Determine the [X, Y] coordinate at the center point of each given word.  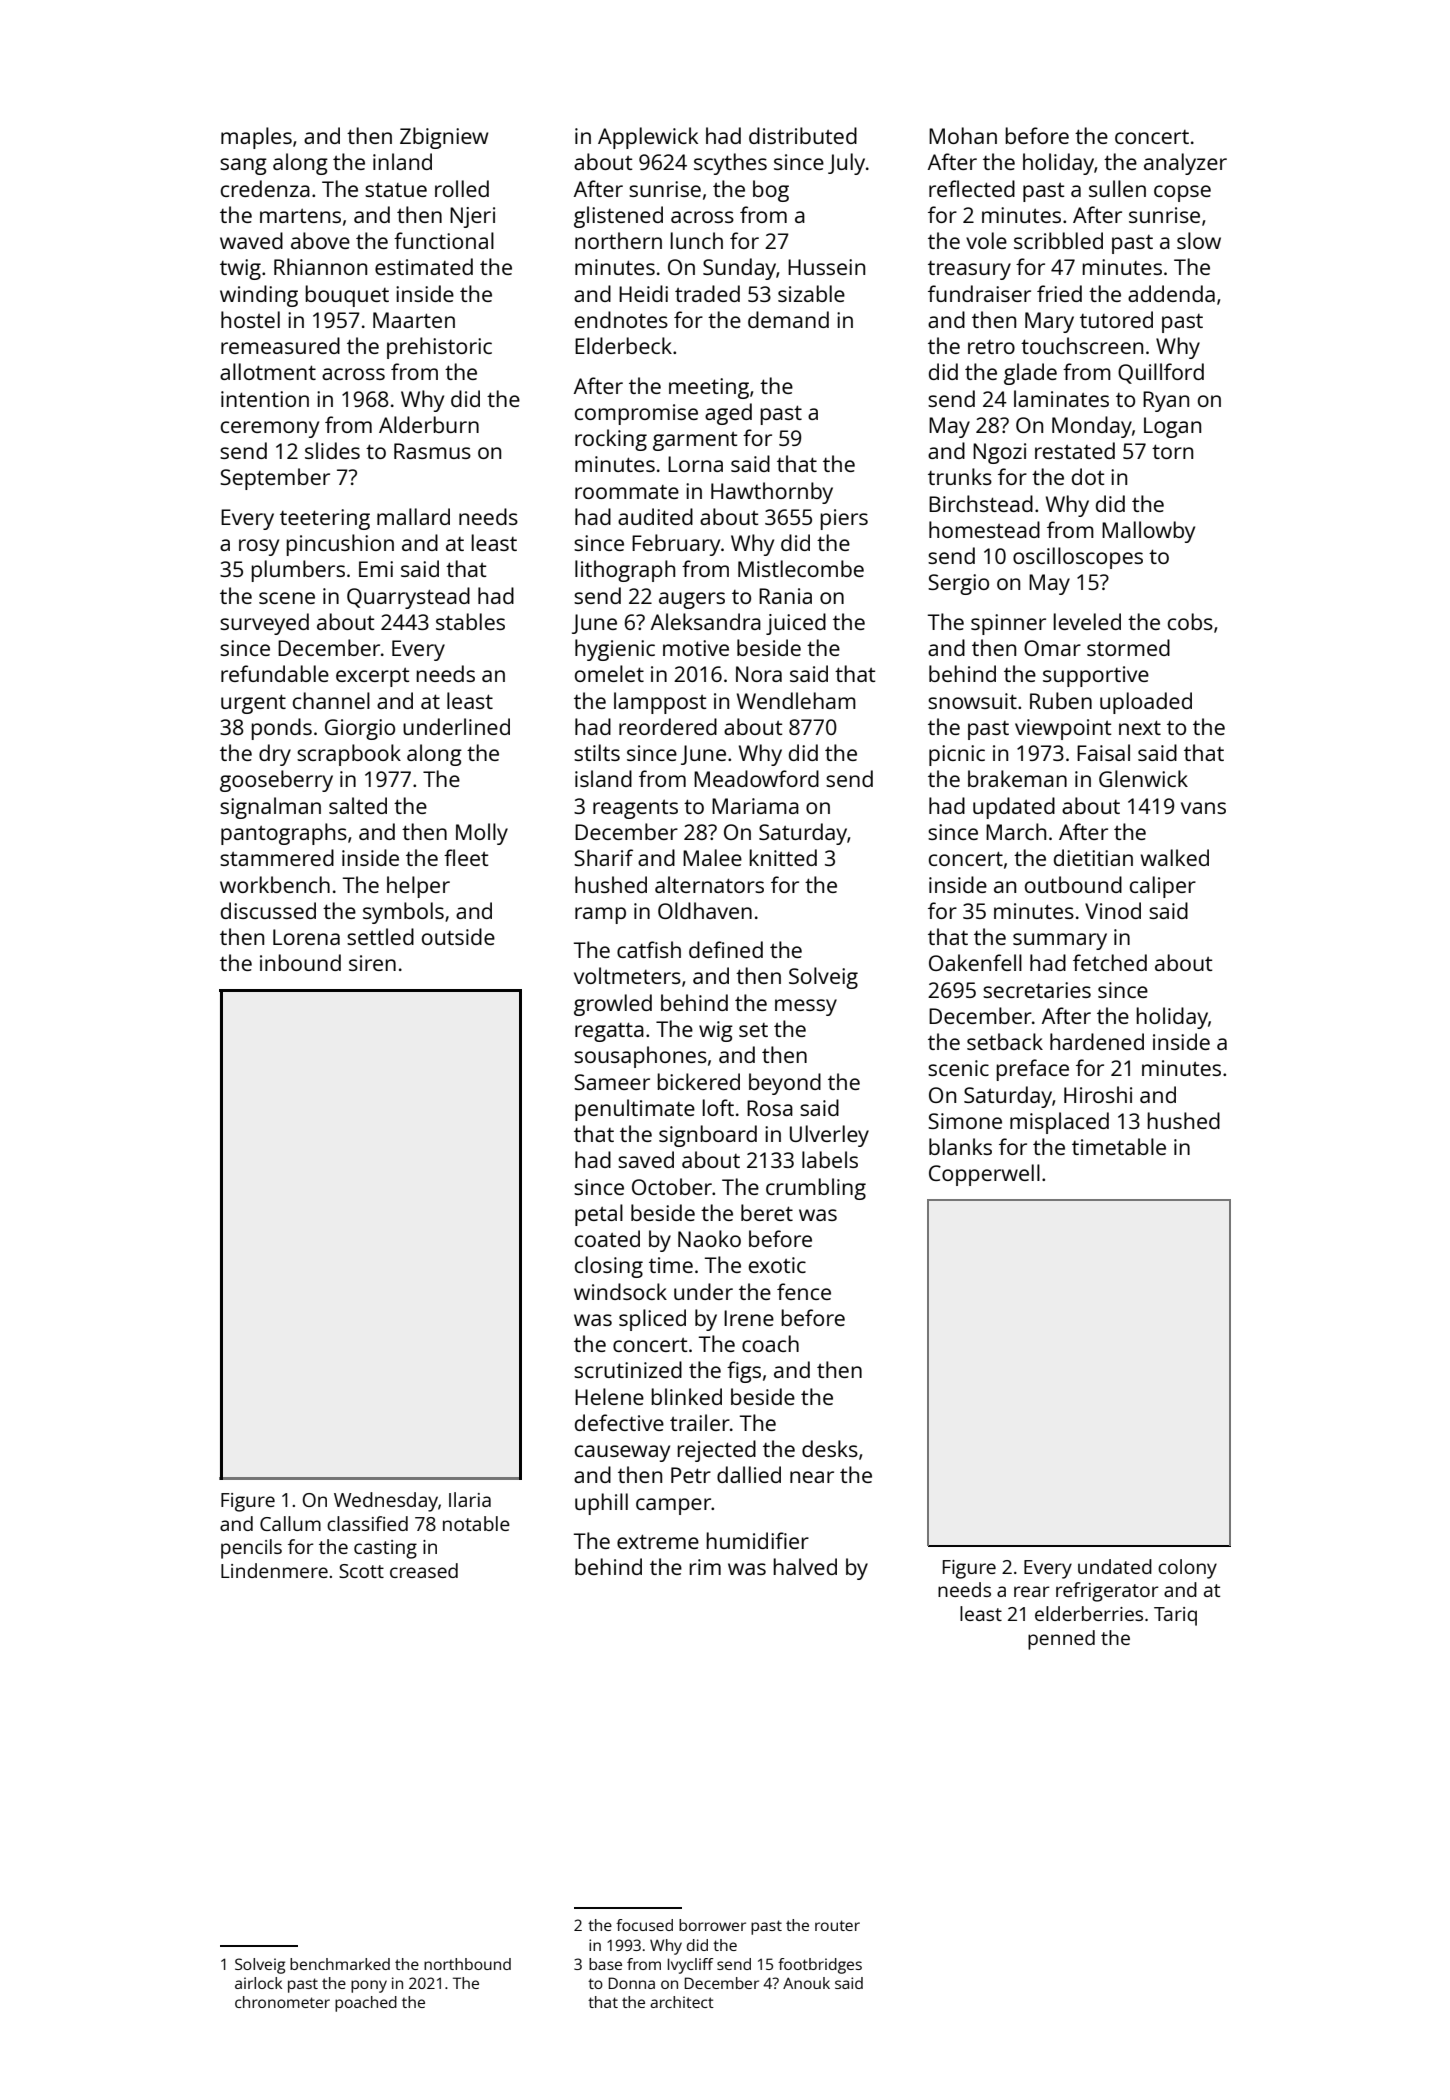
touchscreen [1082, 345]
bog [771, 191]
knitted [783, 857]
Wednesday [386, 1502]
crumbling [816, 1189]
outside [458, 936]
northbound [467, 1964]
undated [1115, 1566]
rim [705, 1567]
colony [1187, 1569]
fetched [1110, 962]
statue [396, 190]
